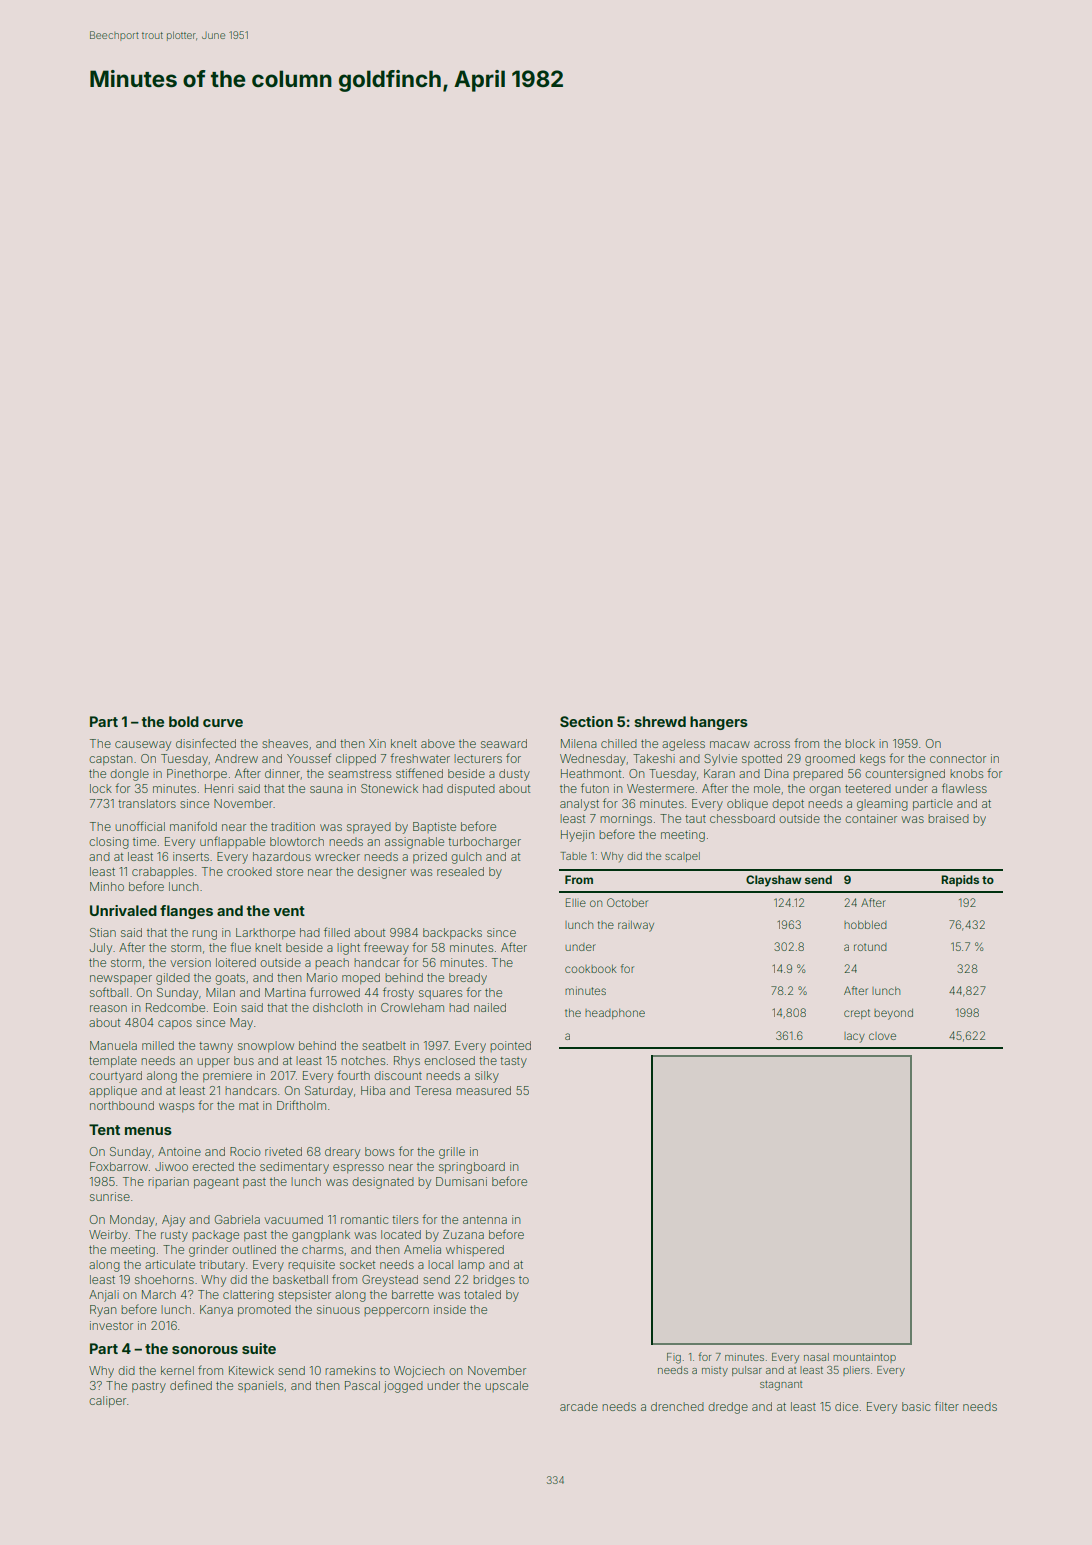 The image size is (1092, 1545). I want to click on newspaper, so click(121, 979).
